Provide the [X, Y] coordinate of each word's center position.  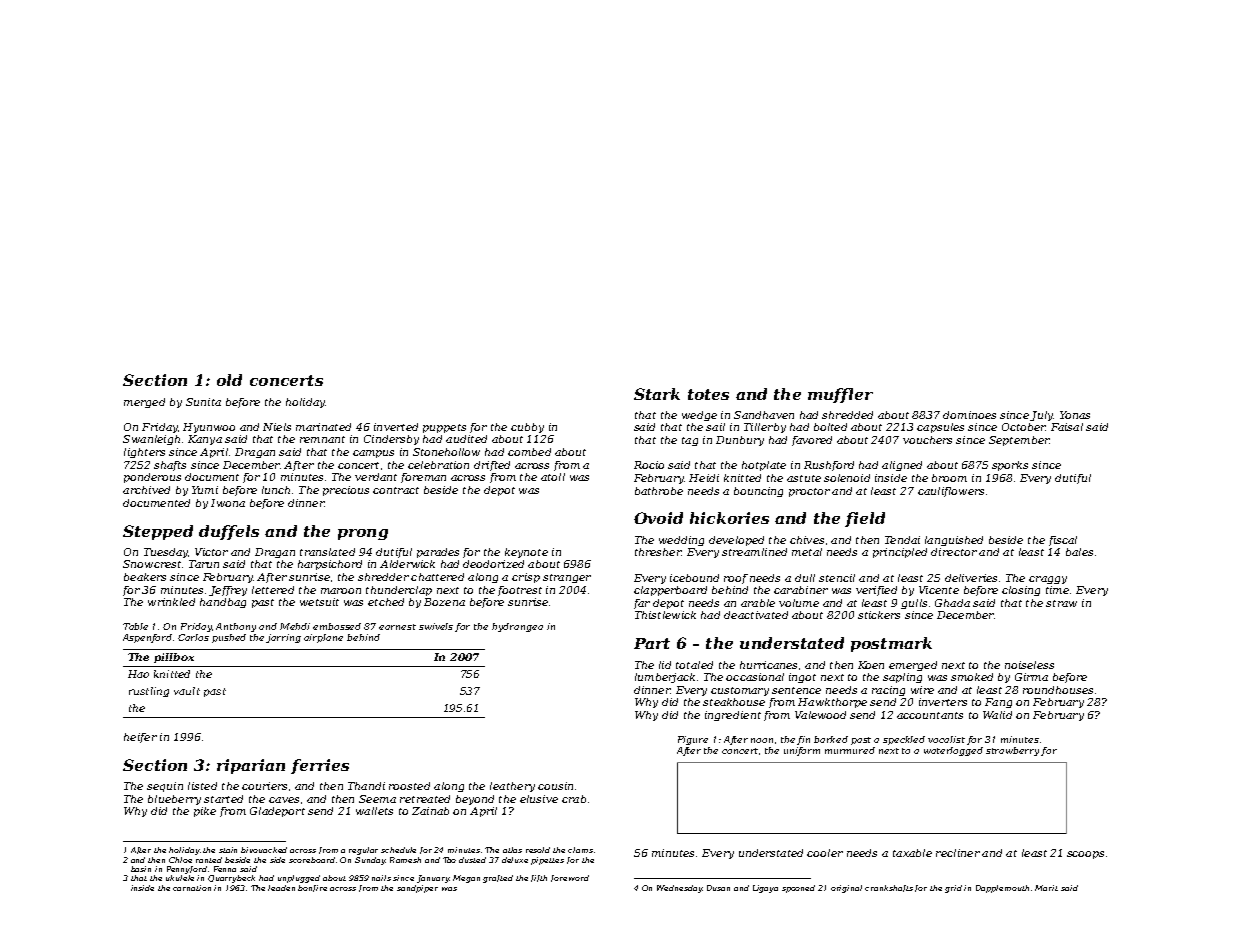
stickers [879, 615]
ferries [320, 766]
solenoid [847, 478]
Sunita [203, 402]
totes [708, 394]
